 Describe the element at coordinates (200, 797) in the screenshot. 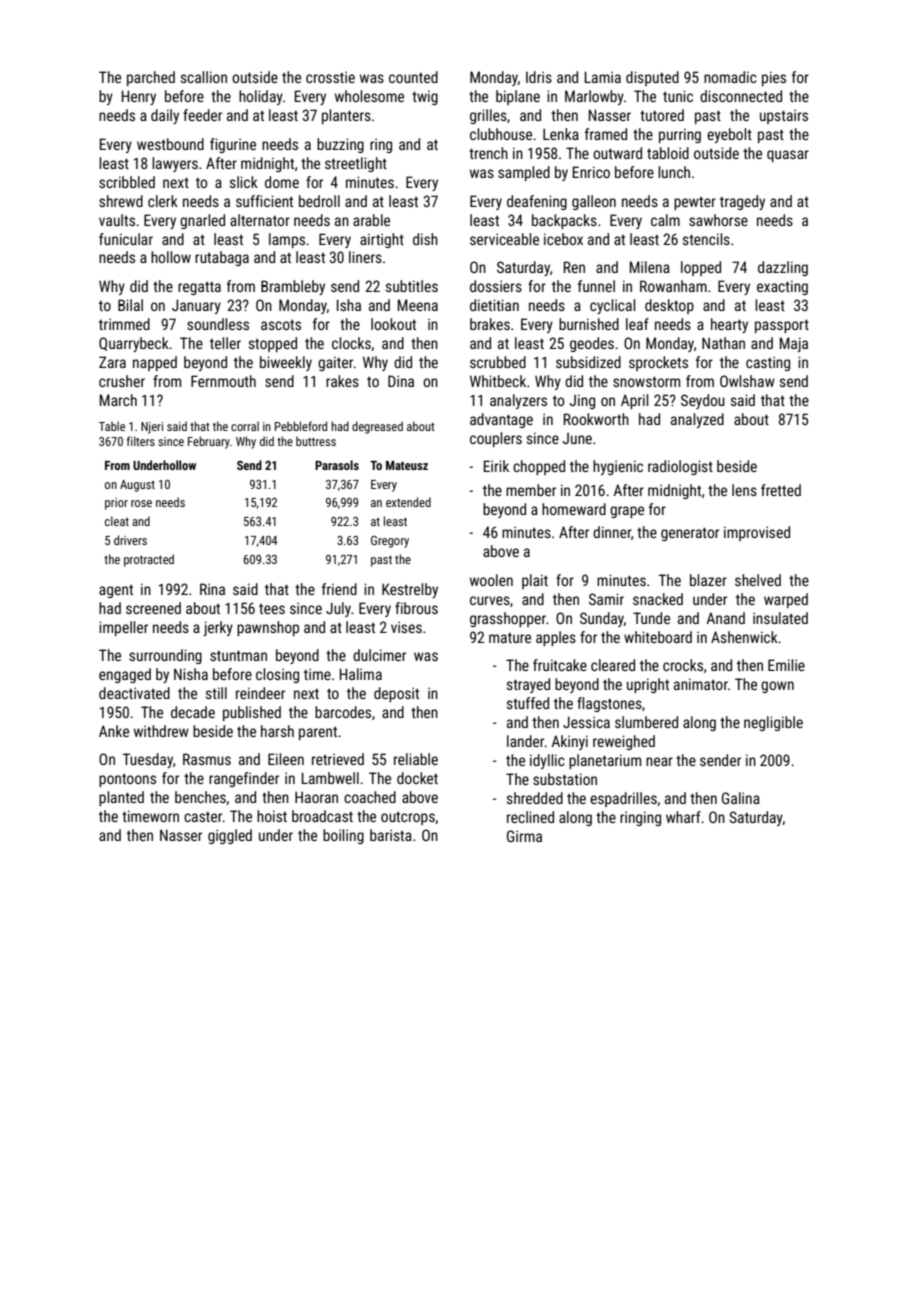

I see `benches` at that location.
